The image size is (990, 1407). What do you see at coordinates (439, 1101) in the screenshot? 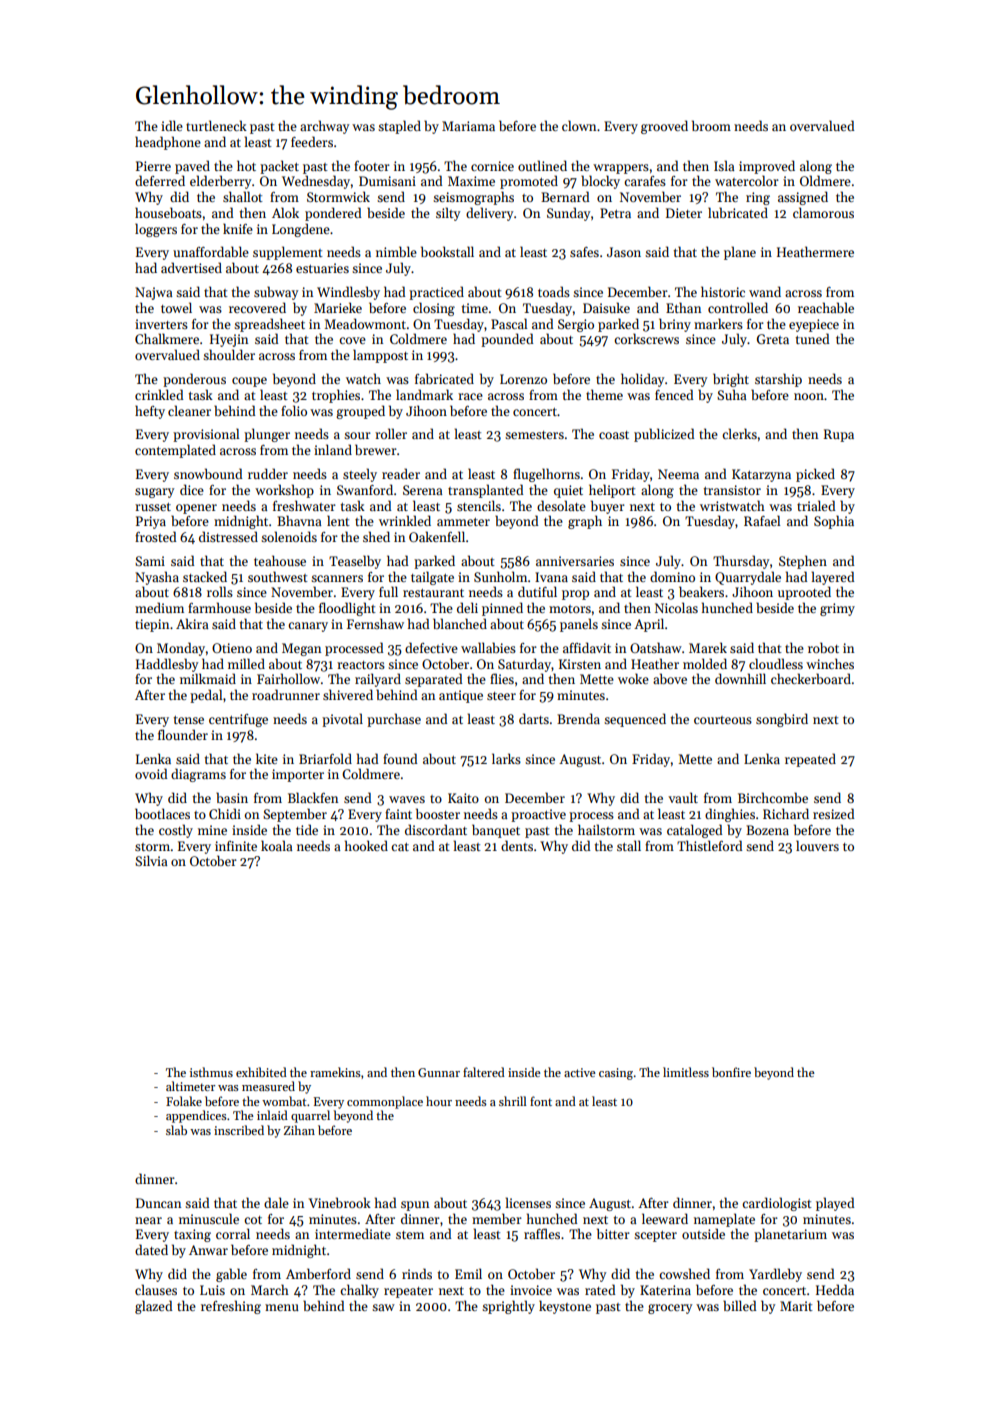
I see `hour` at bounding box center [439, 1101].
